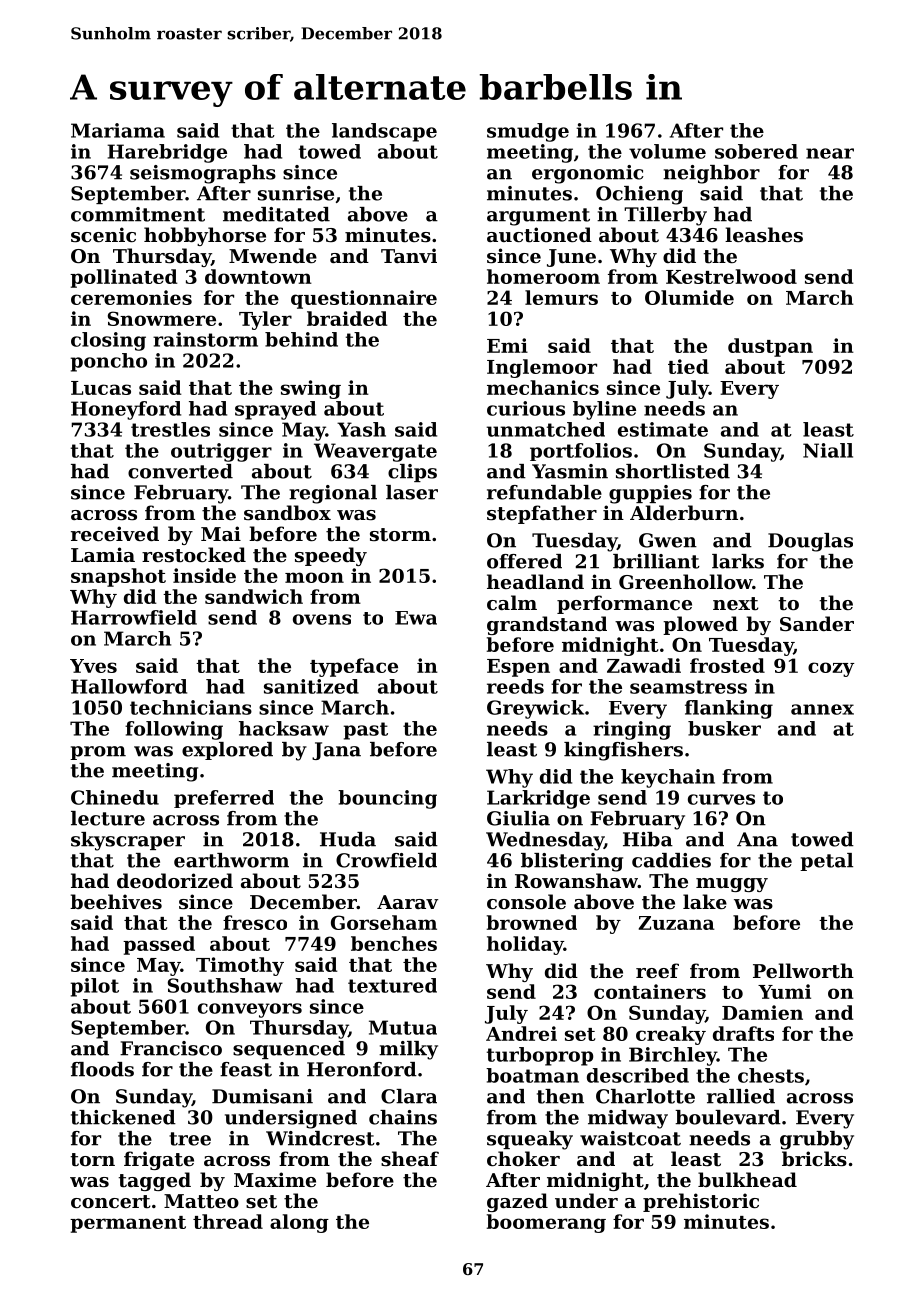  What do you see at coordinates (403, 1027) in the screenshot?
I see `Mutua` at bounding box center [403, 1027].
